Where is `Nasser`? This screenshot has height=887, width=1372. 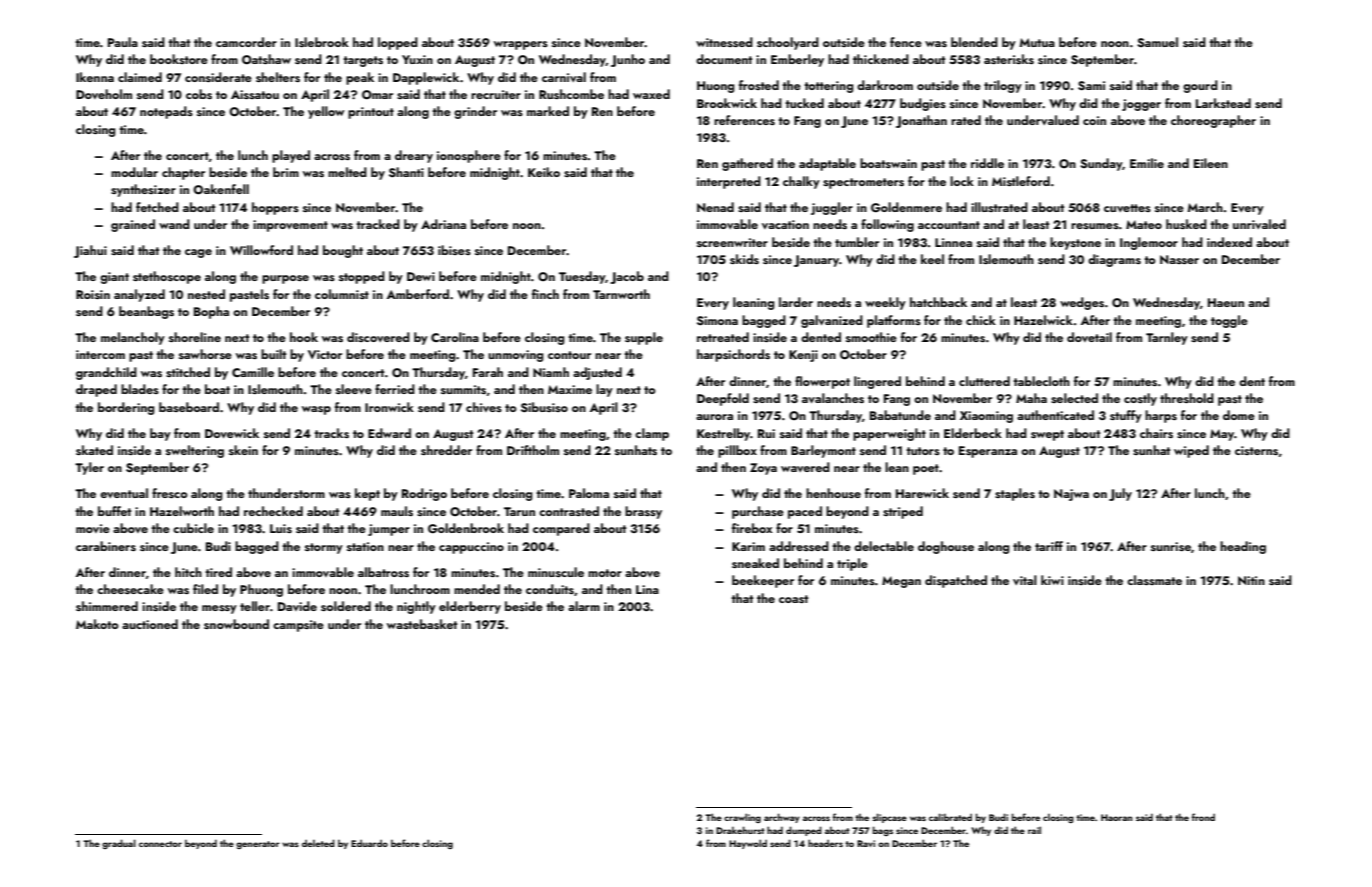
Nasser is located at coordinates (1179, 259).
